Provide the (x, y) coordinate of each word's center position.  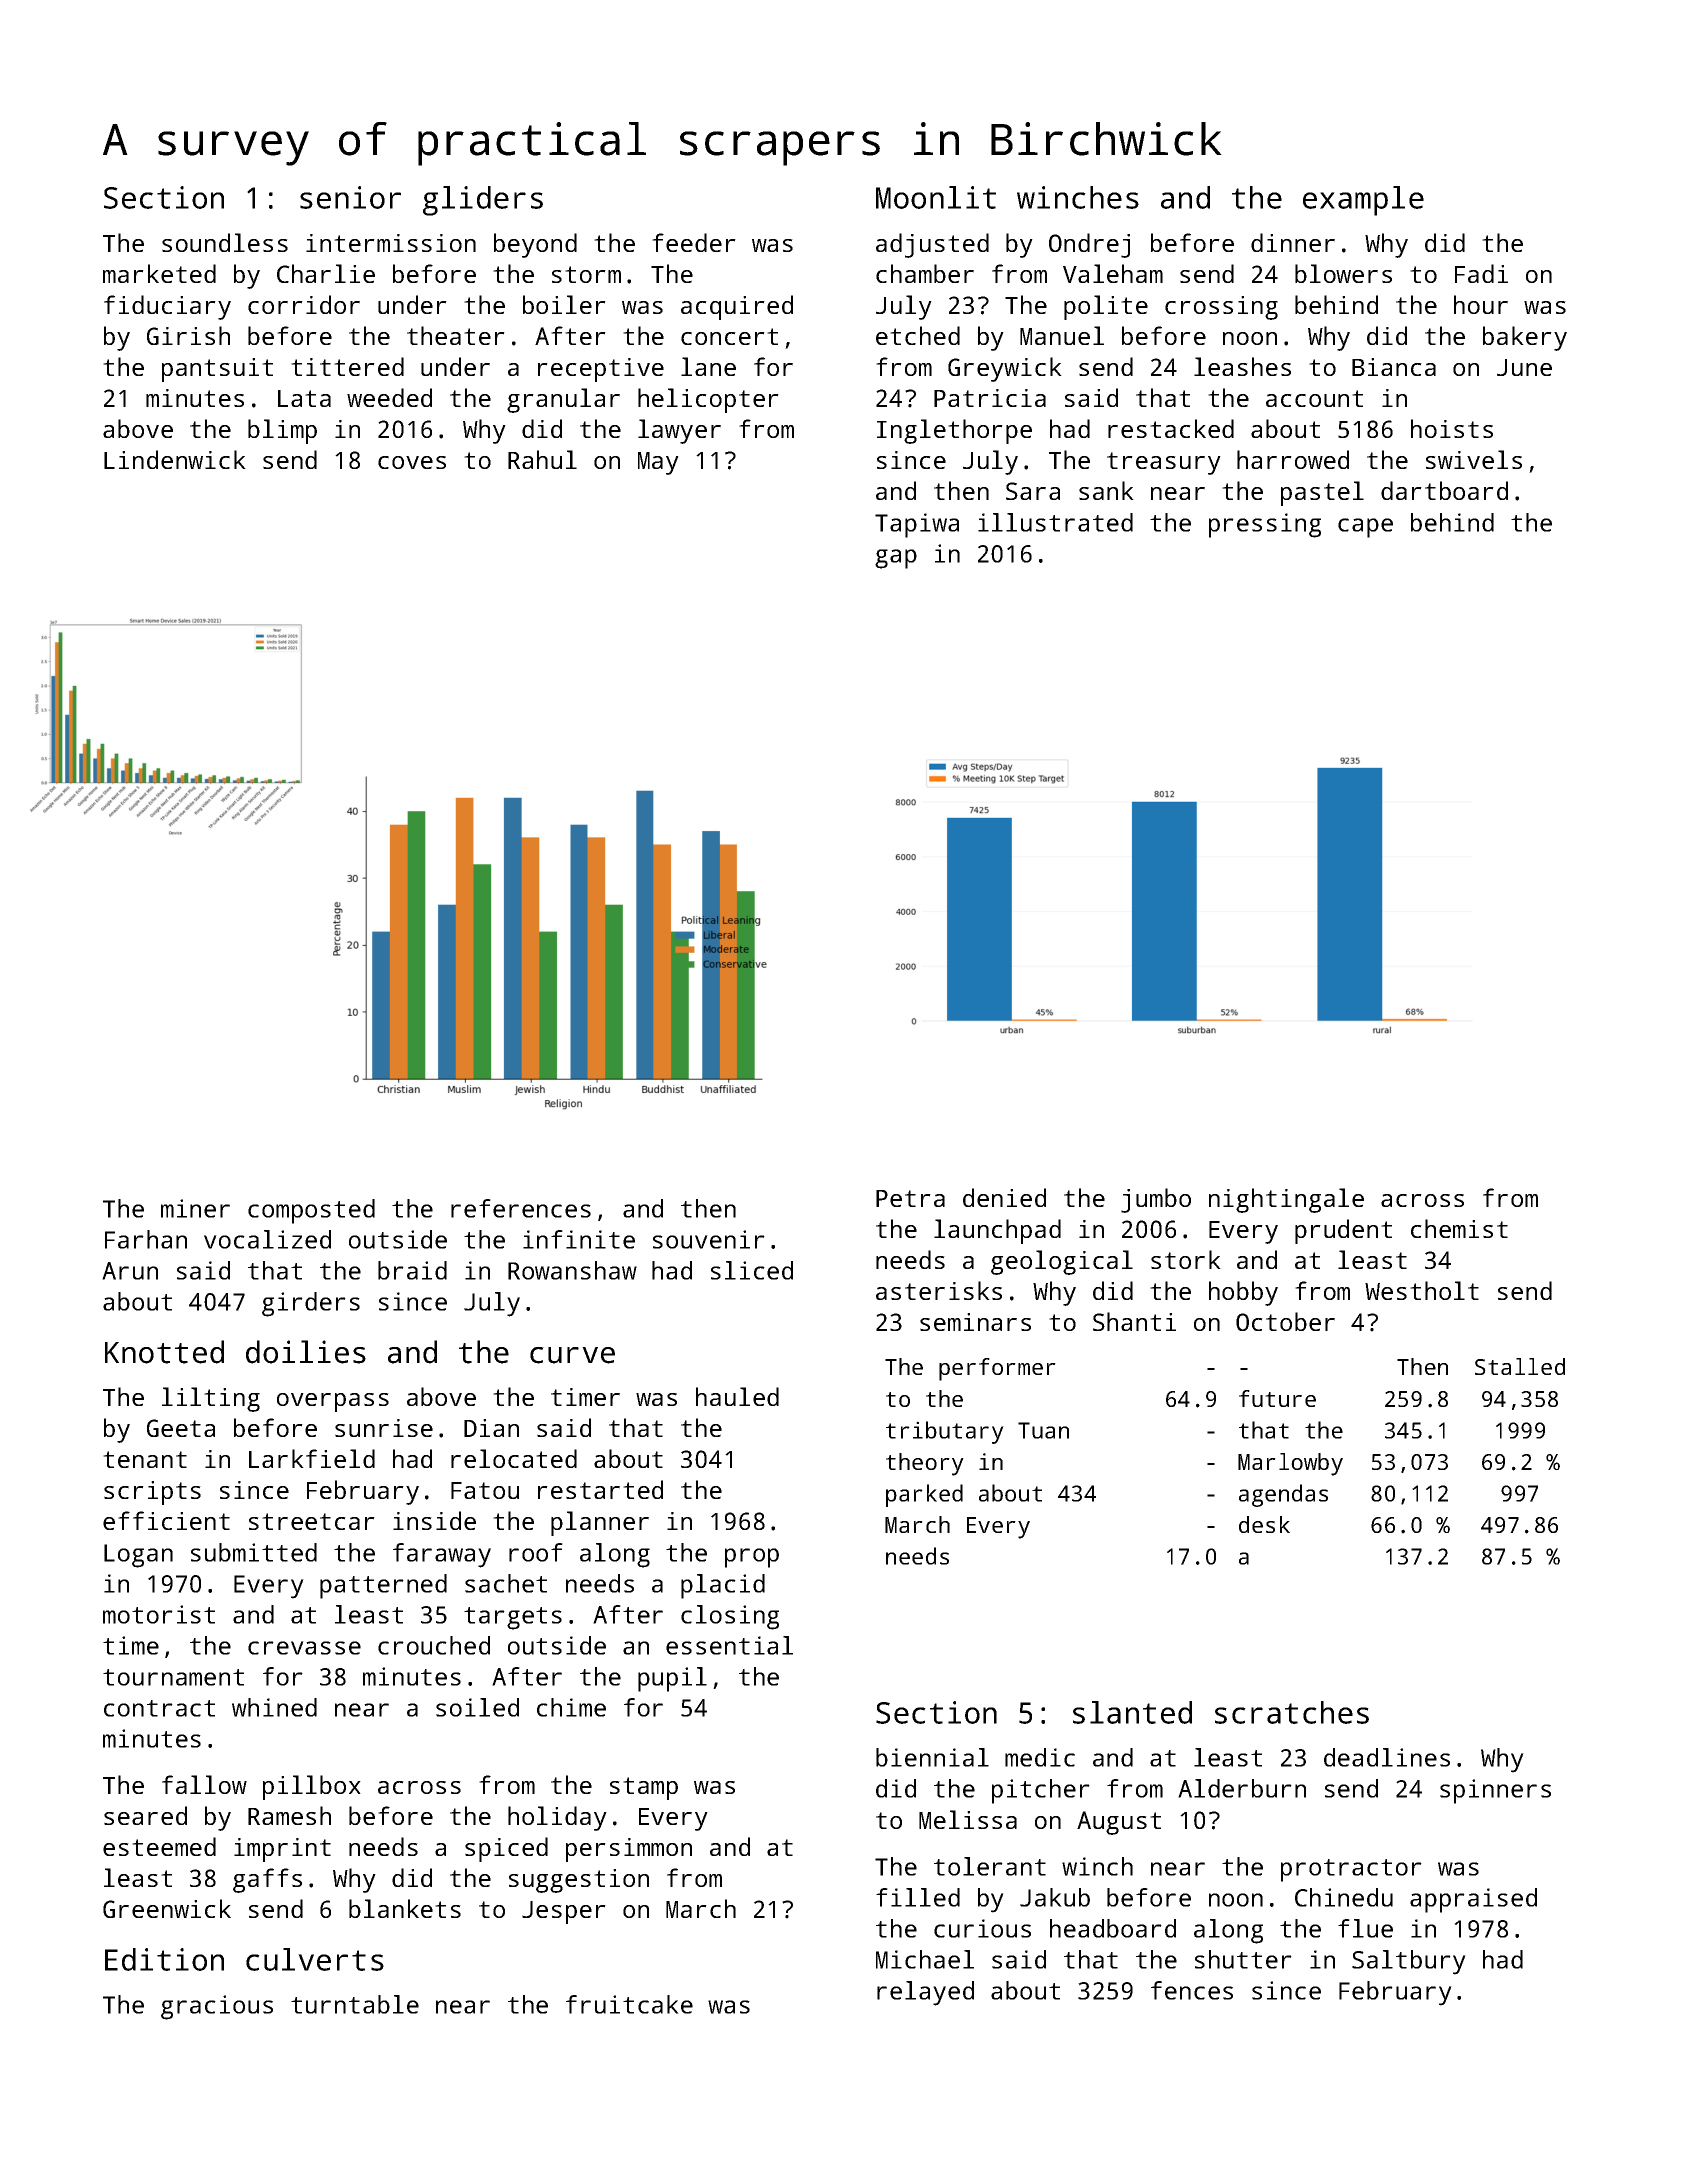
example (1363, 201)
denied (1004, 1197)
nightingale (1286, 1200)
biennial (932, 1757)
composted (311, 1211)
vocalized (267, 1239)
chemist (1459, 1228)
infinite (579, 1239)
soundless (225, 242)
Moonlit (936, 197)
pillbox (312, 1787)
